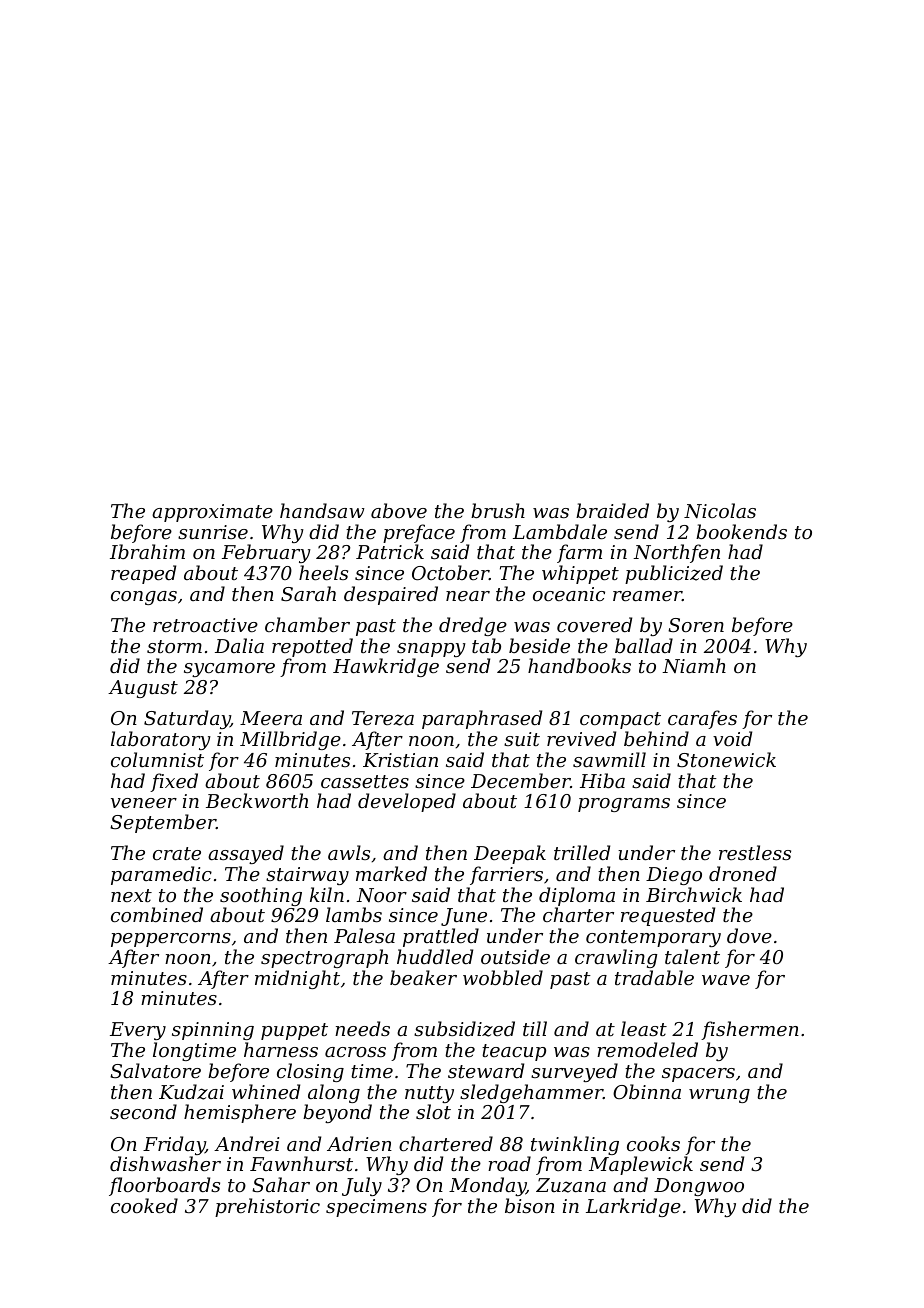 The height and width of the page is (1308, 924). What do you see at coordinates (246, 854) in the page?
I see `assayed` at bounding box center [246, 854].
